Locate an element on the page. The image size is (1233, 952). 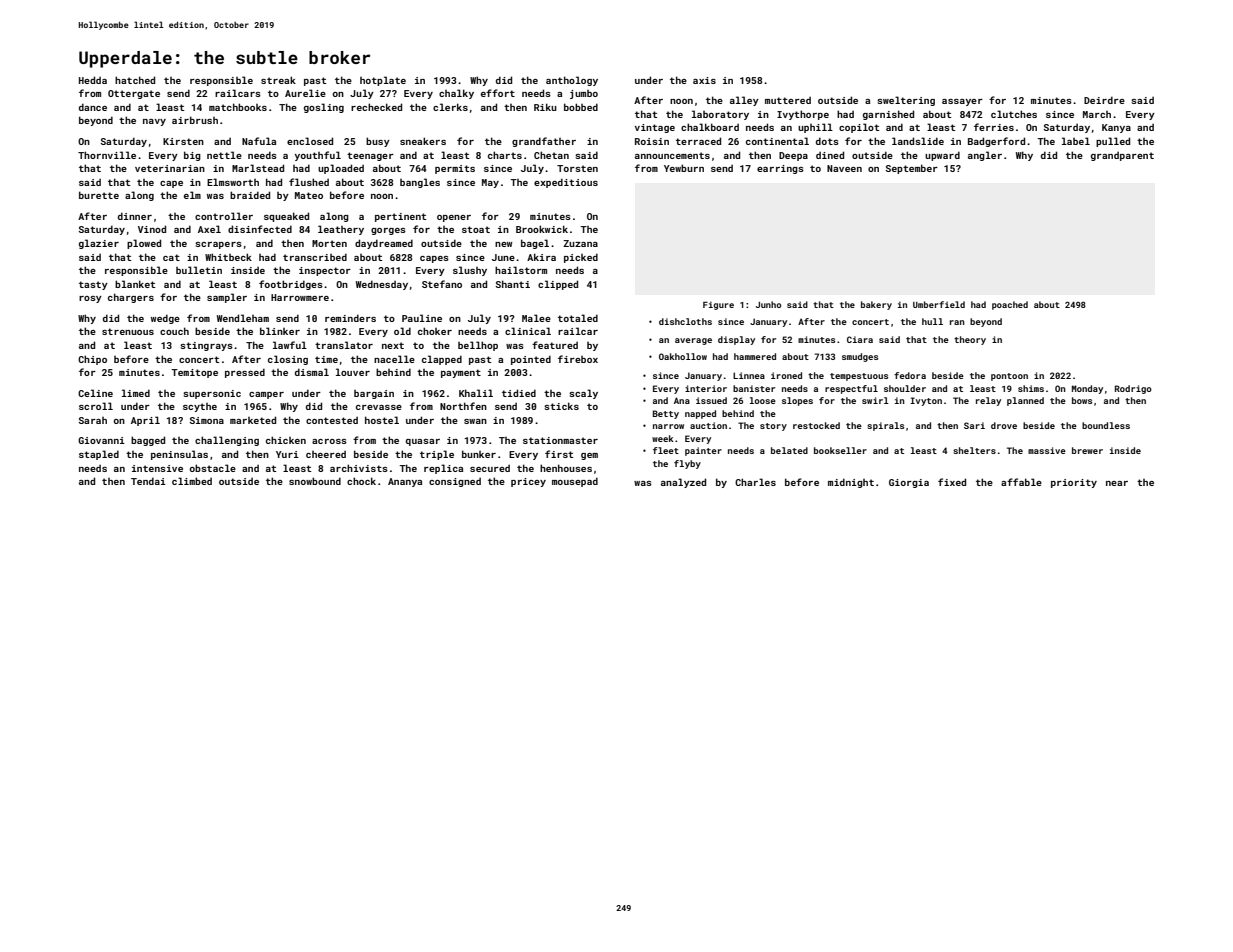
Deirdre is located at coordinates (1104, 100).
